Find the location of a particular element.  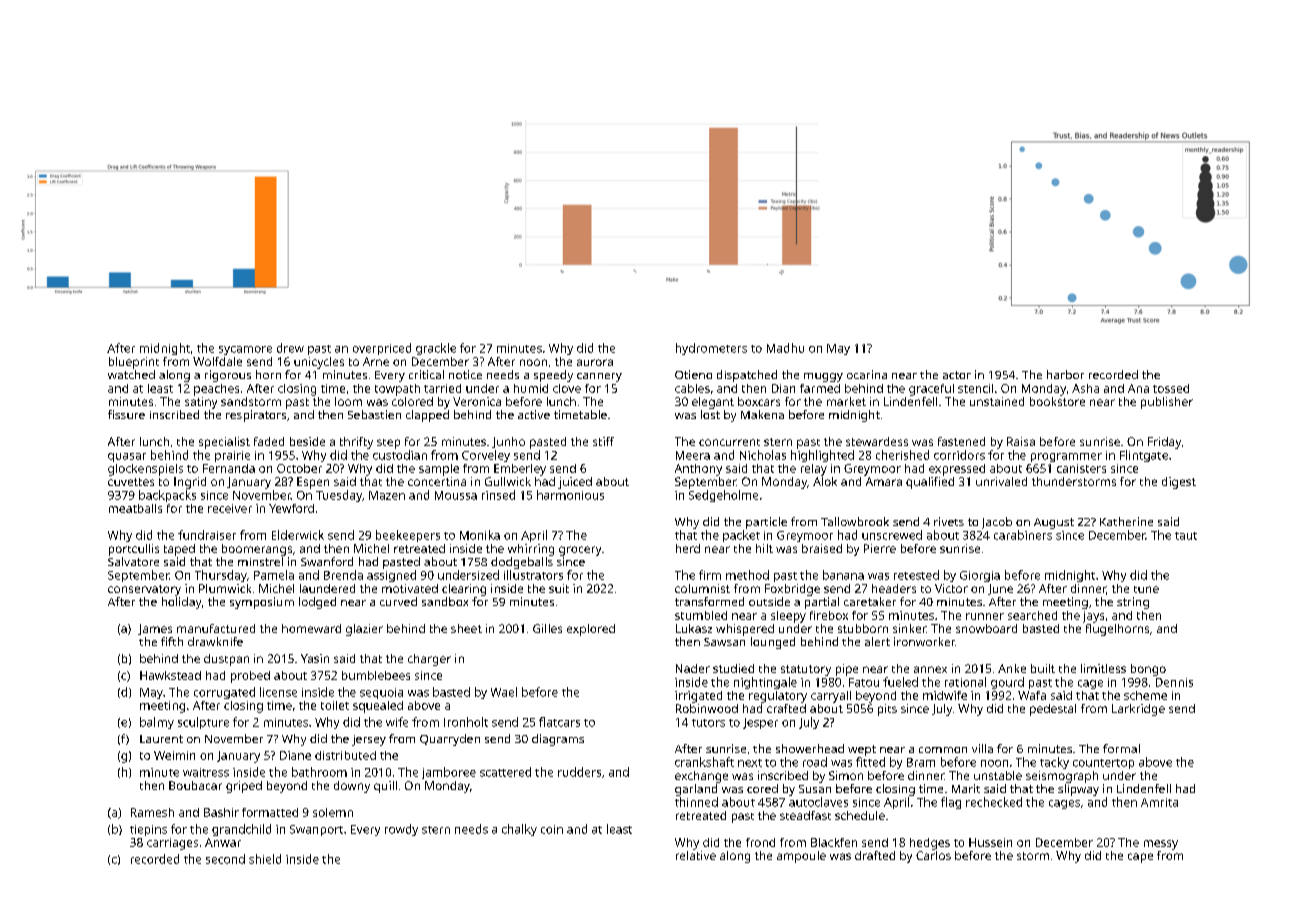

tossed is located at coordinates (1171, 388).
